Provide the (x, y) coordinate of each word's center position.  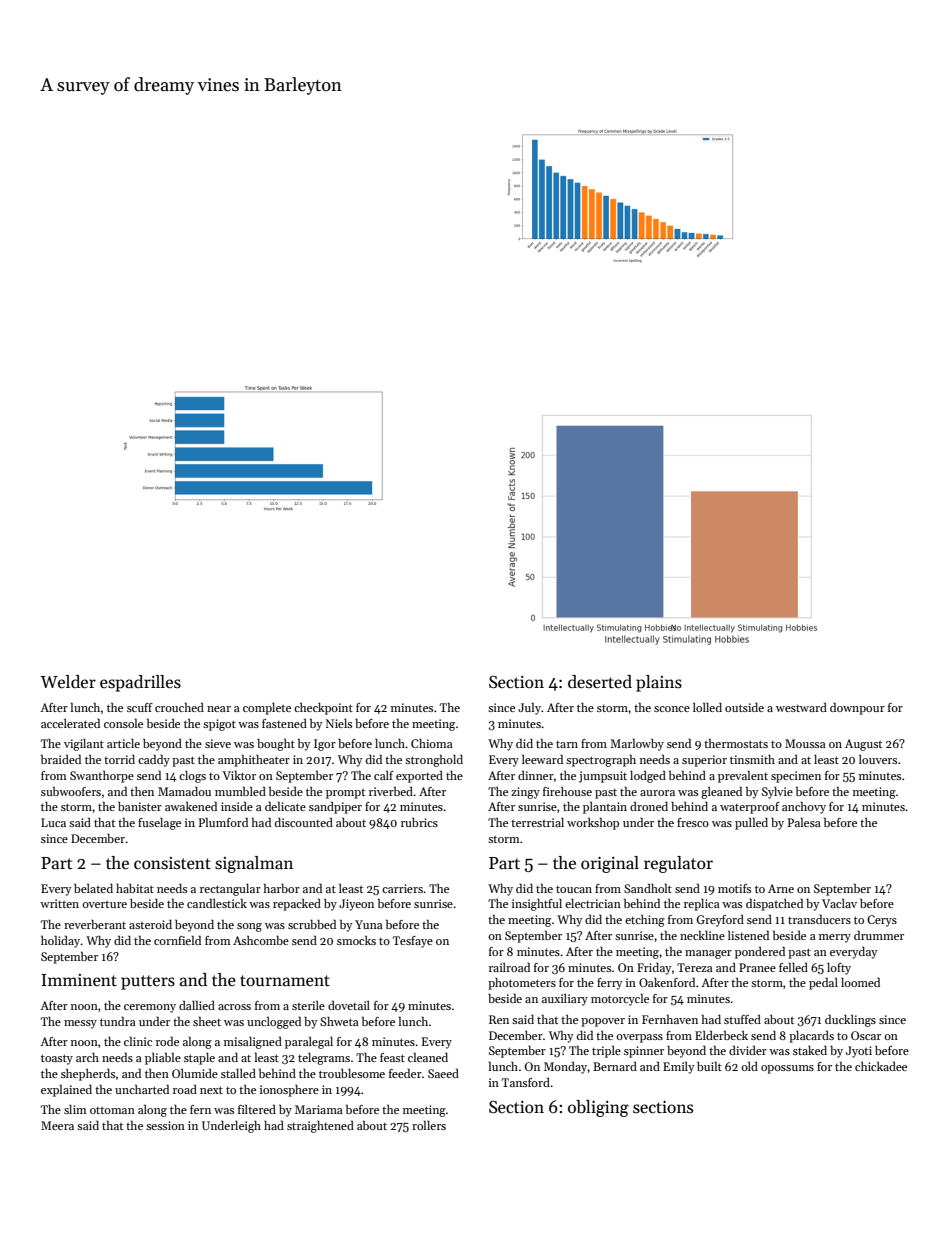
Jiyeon (356, 905)
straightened (320, 1126)
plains (659, 683)
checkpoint (323, 708)
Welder (68, 682)
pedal (823, 983)
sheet (207, 1021)
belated (93, 888)
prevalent (743, 776)
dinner (536, 775)
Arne (781, 888)
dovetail (349, 1005)
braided (61, 759)
